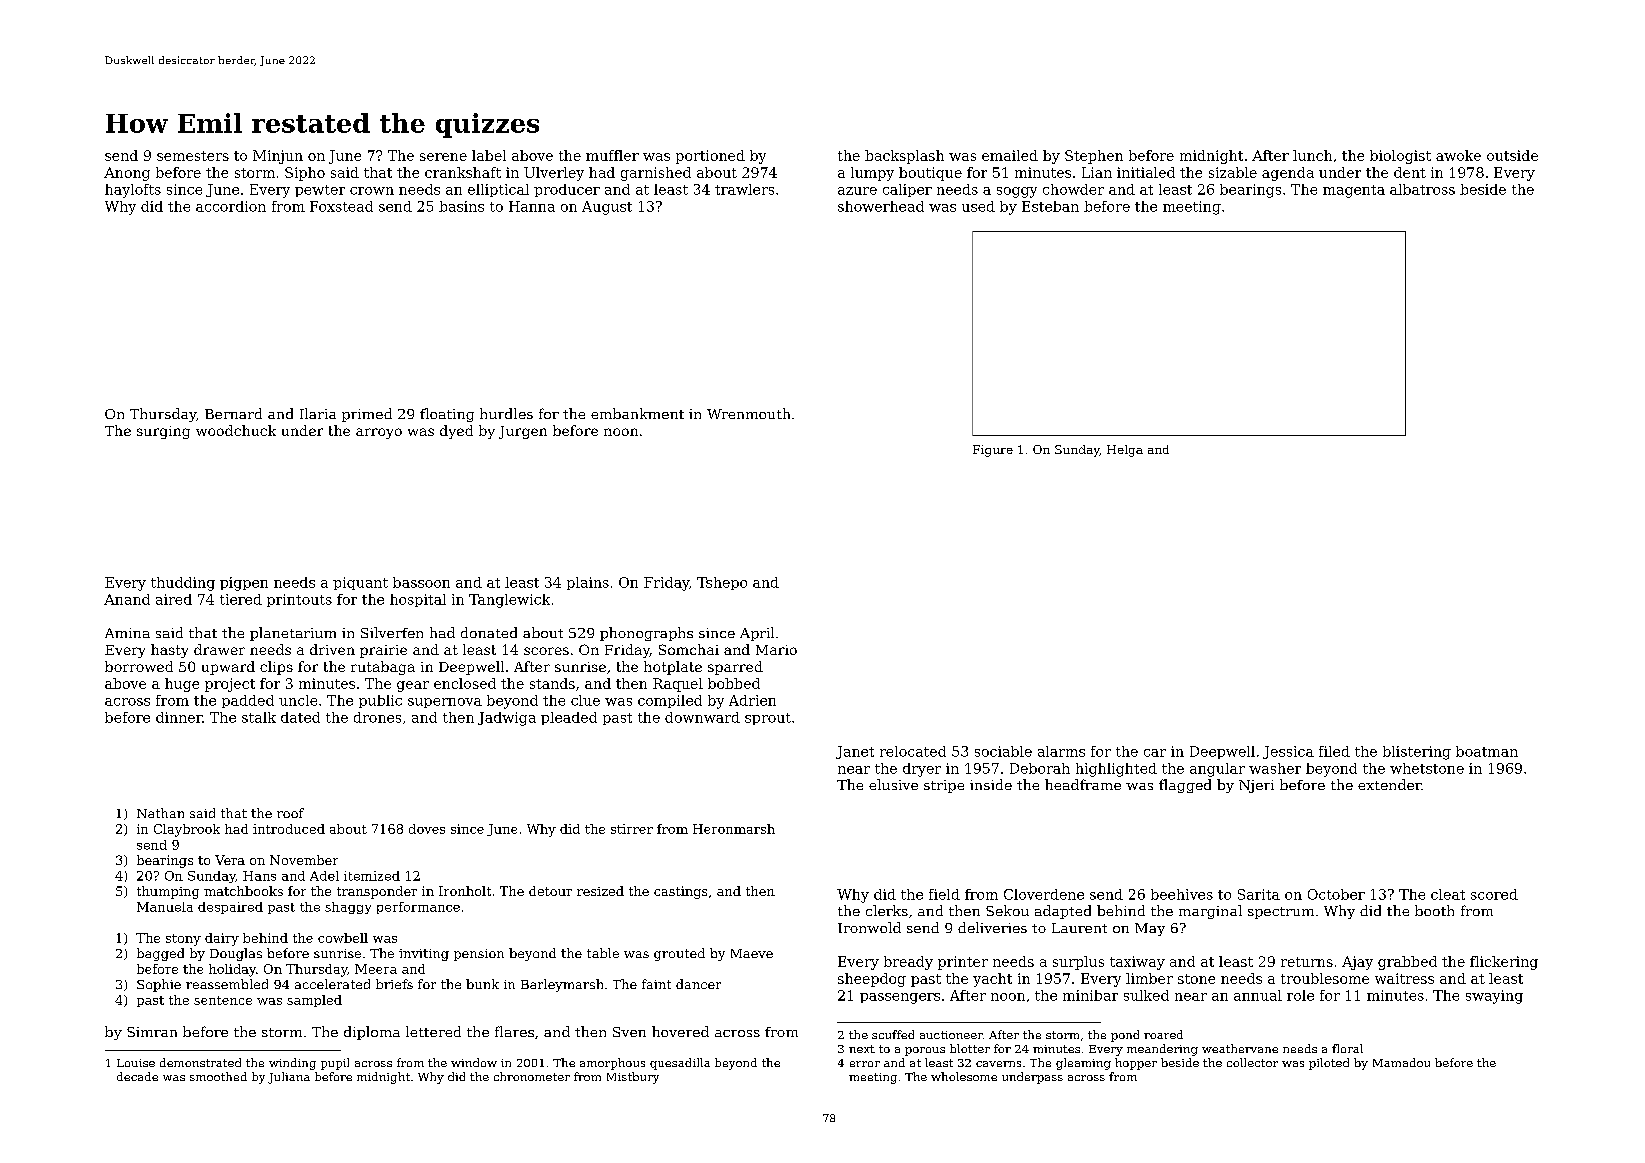 The height and width of the page is (1163, 1645). I want to click on Esteban, so click(1050, 206).
